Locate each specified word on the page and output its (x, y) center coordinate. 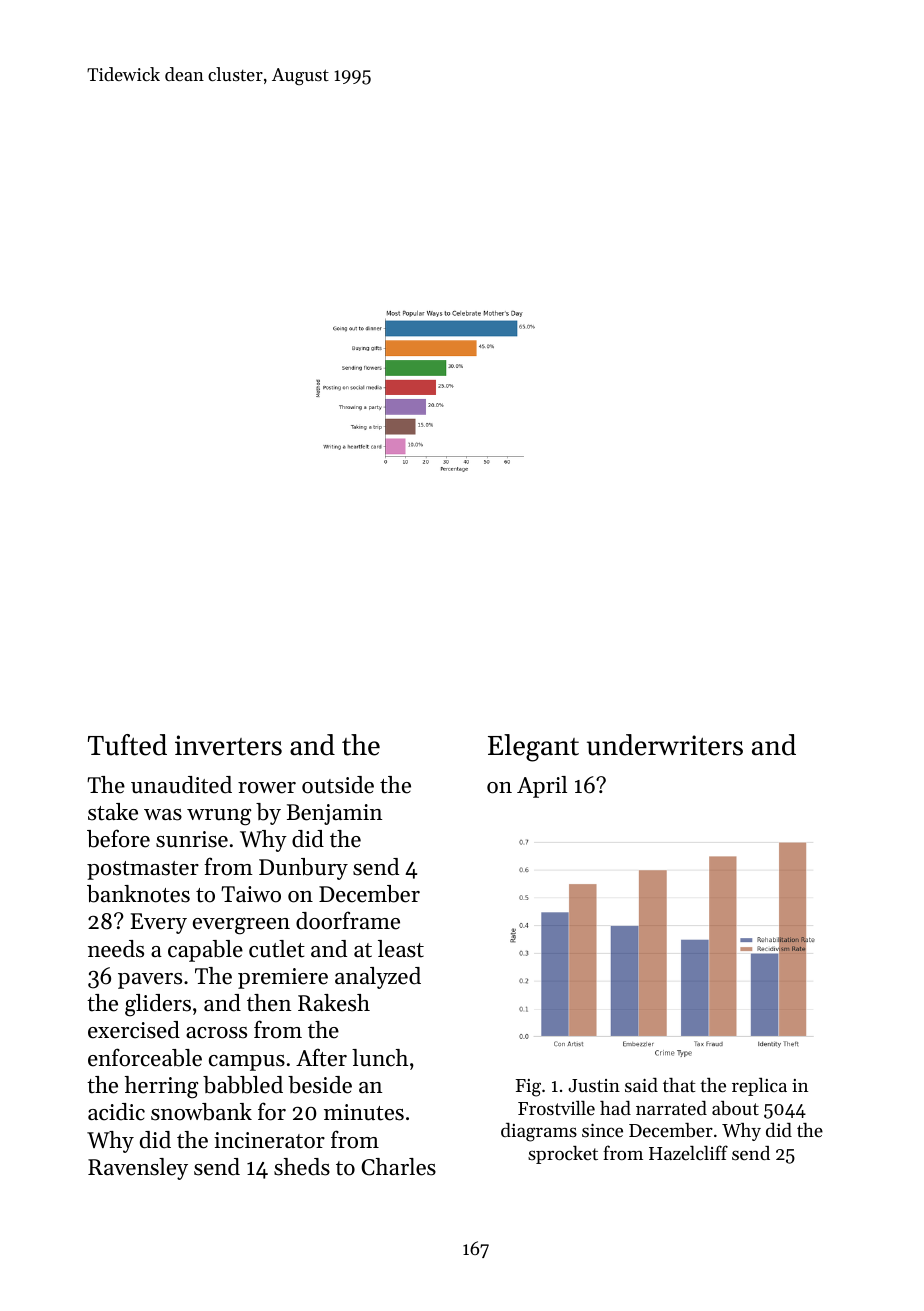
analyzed (378, 978)
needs (116, 949)
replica (759, 1087)
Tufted (127, 745)
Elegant (533, 748)
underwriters (665, 745)
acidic (116, 1112)
